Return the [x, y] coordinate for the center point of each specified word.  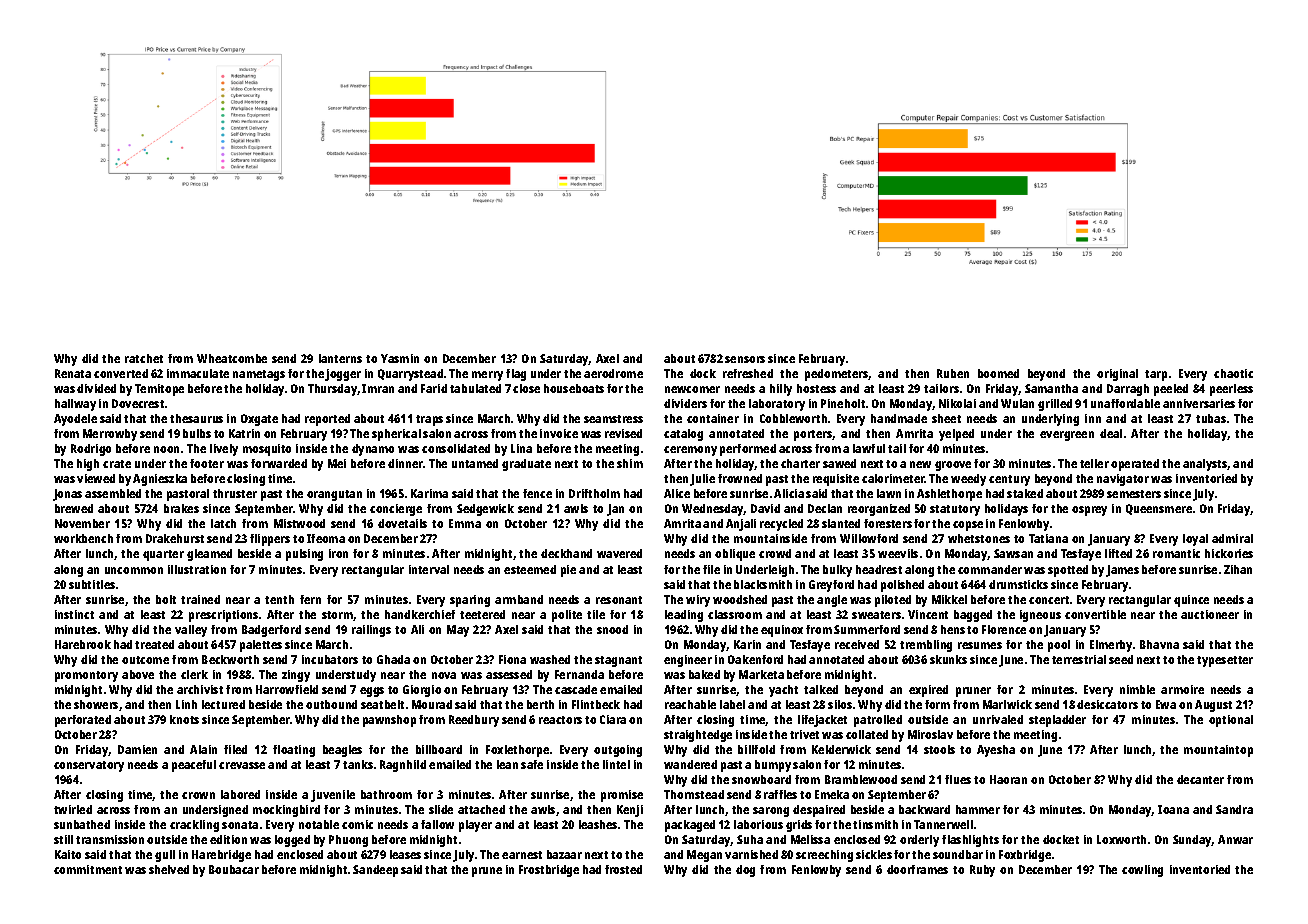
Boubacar [234, 869]
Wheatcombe [232, 358]
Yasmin [400, 358]
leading [684, 616]
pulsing [304, 555]
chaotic [1233, 373]
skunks [948, 659]
